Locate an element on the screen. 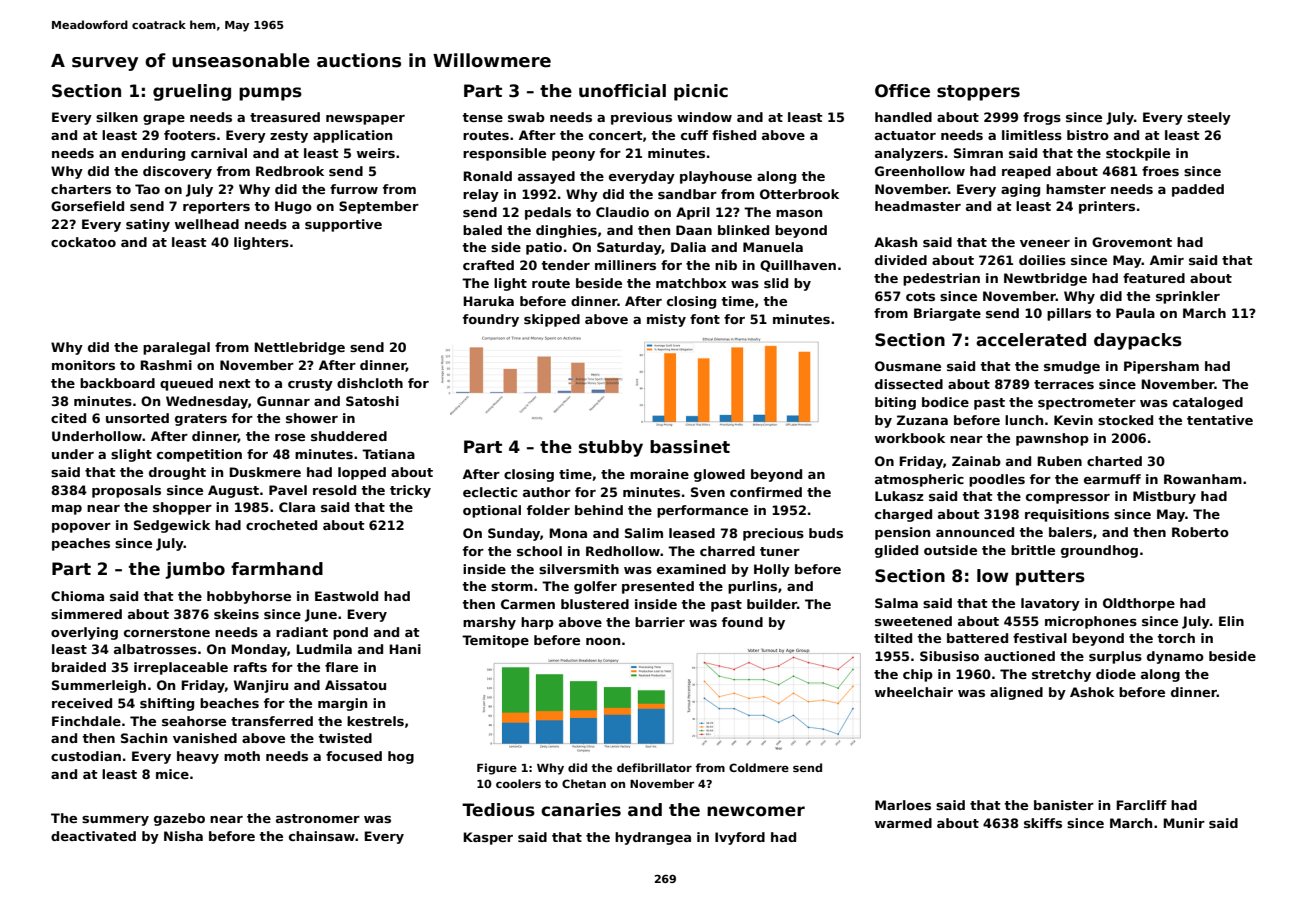  Munir is located at coordinates (1184, 823).
